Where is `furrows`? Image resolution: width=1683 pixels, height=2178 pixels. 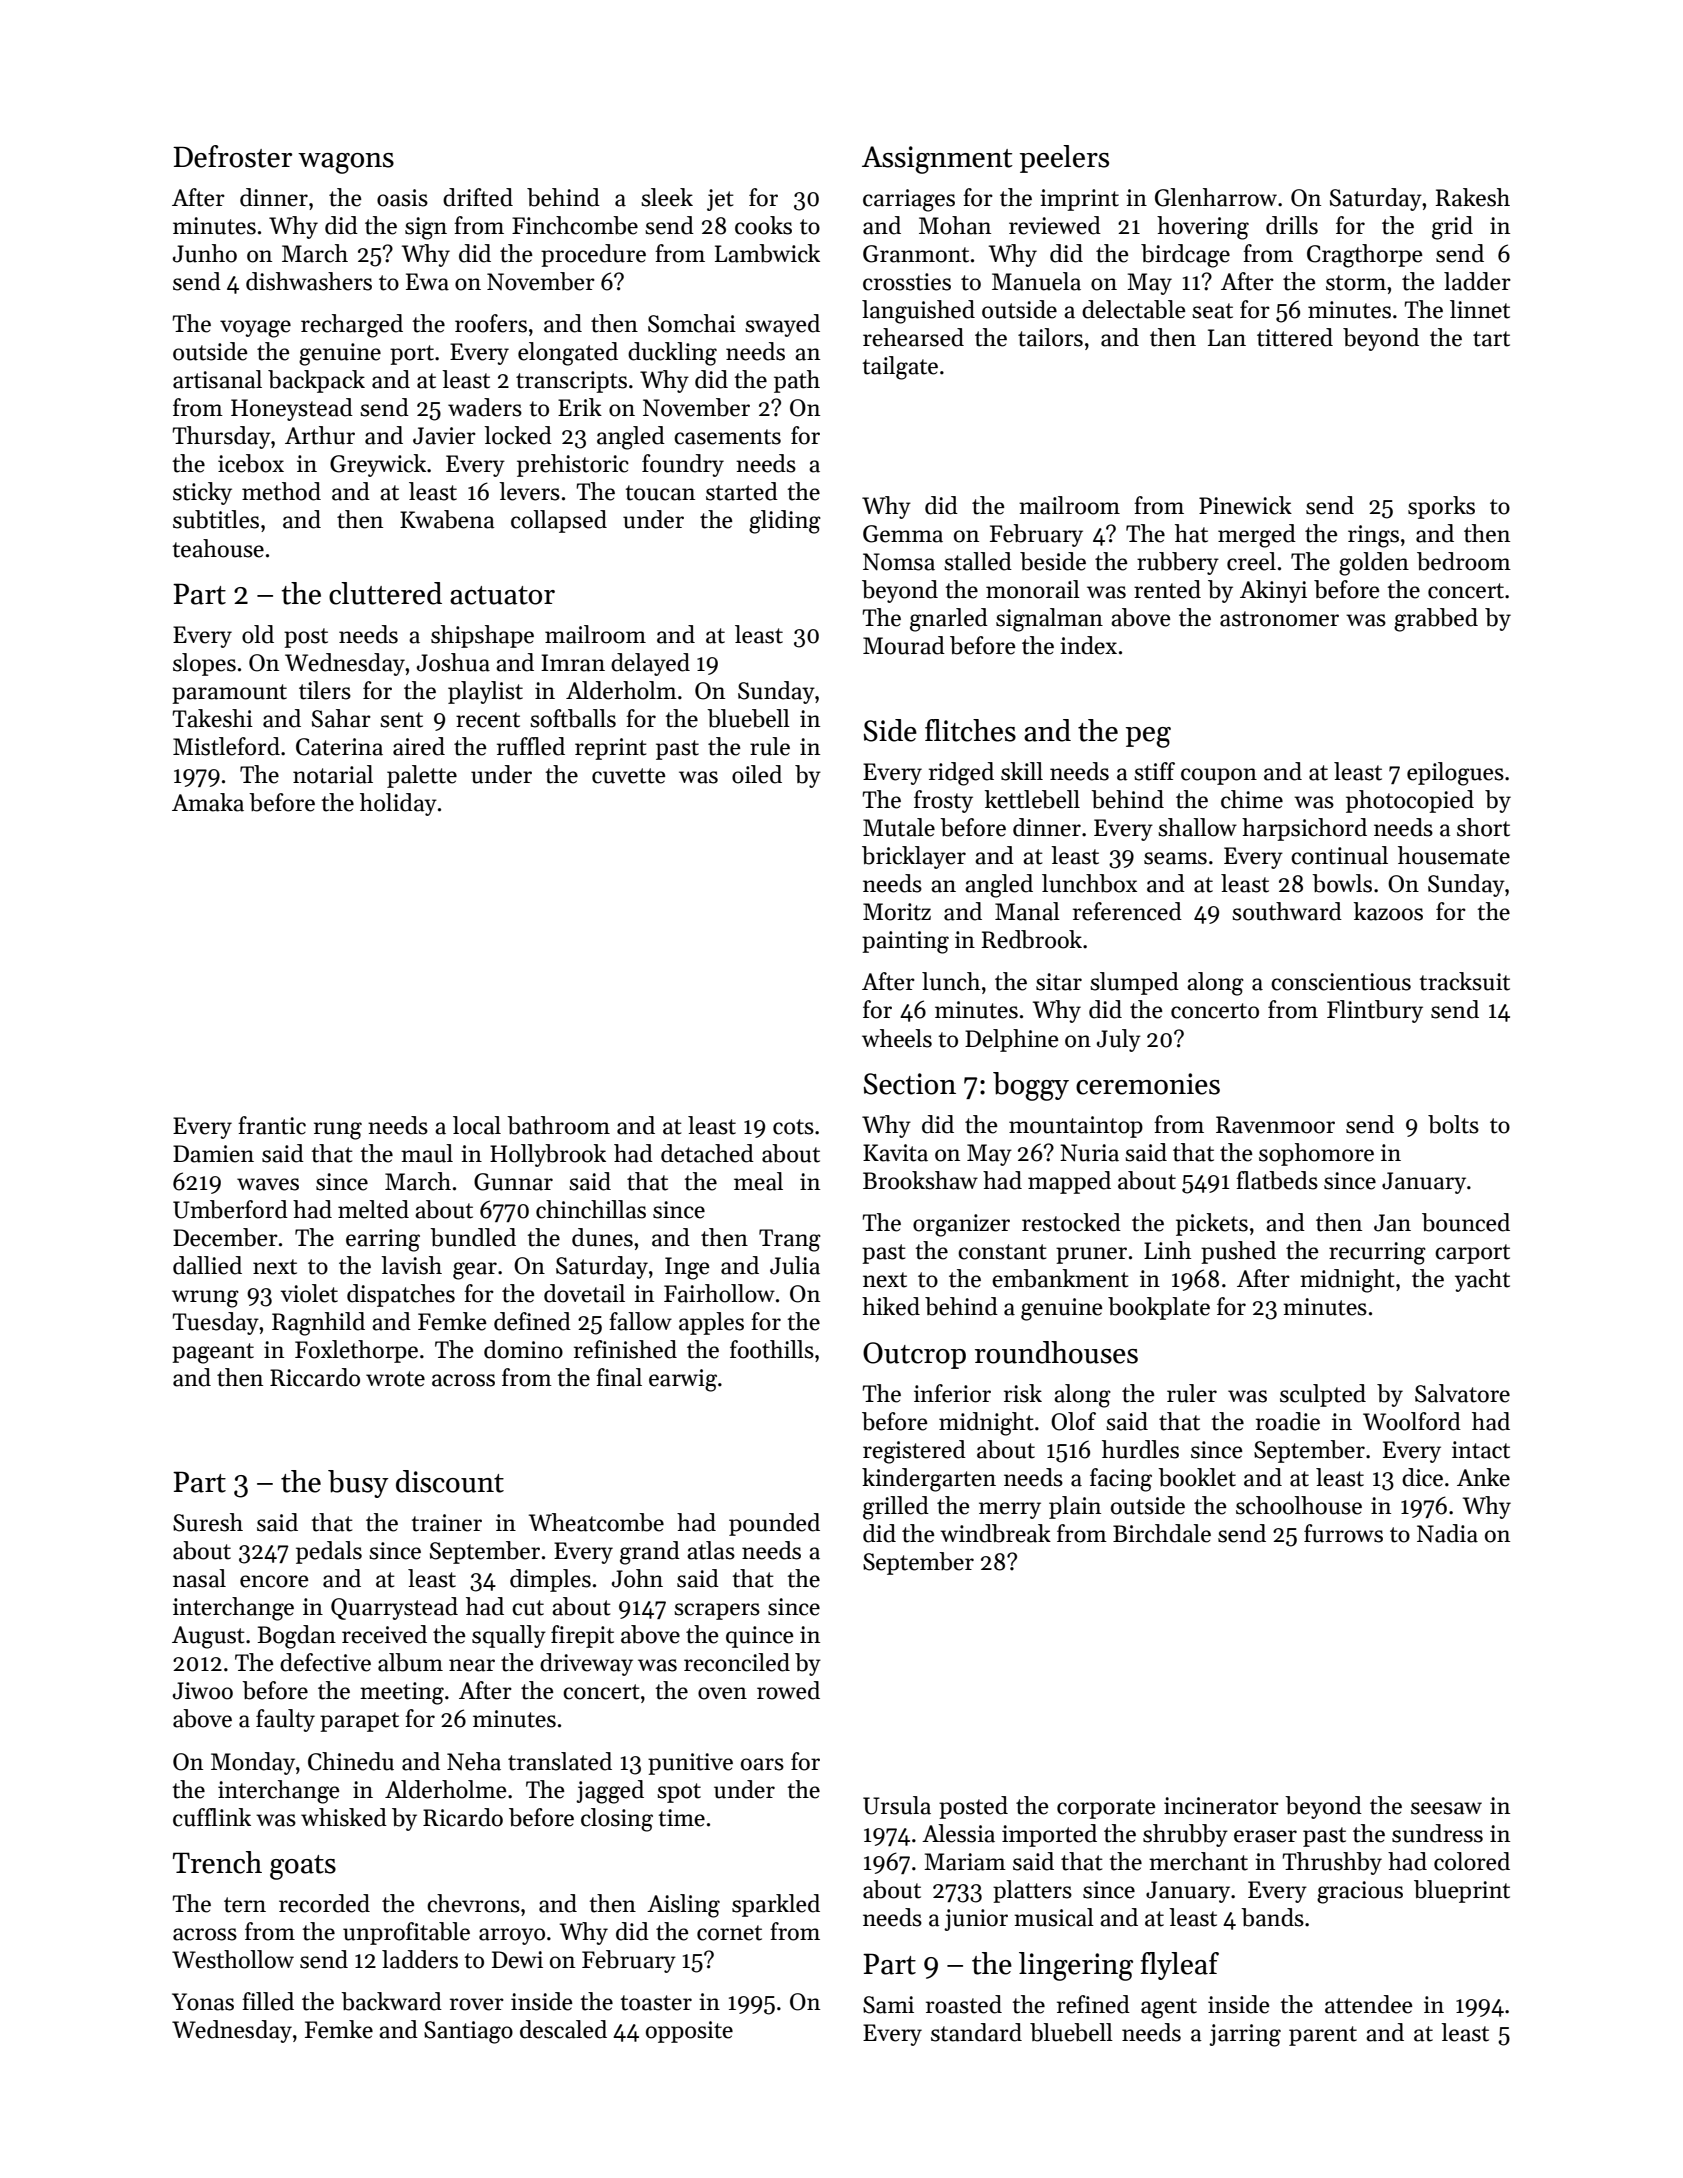
furrows is located at coordinates (1343, 1533).
